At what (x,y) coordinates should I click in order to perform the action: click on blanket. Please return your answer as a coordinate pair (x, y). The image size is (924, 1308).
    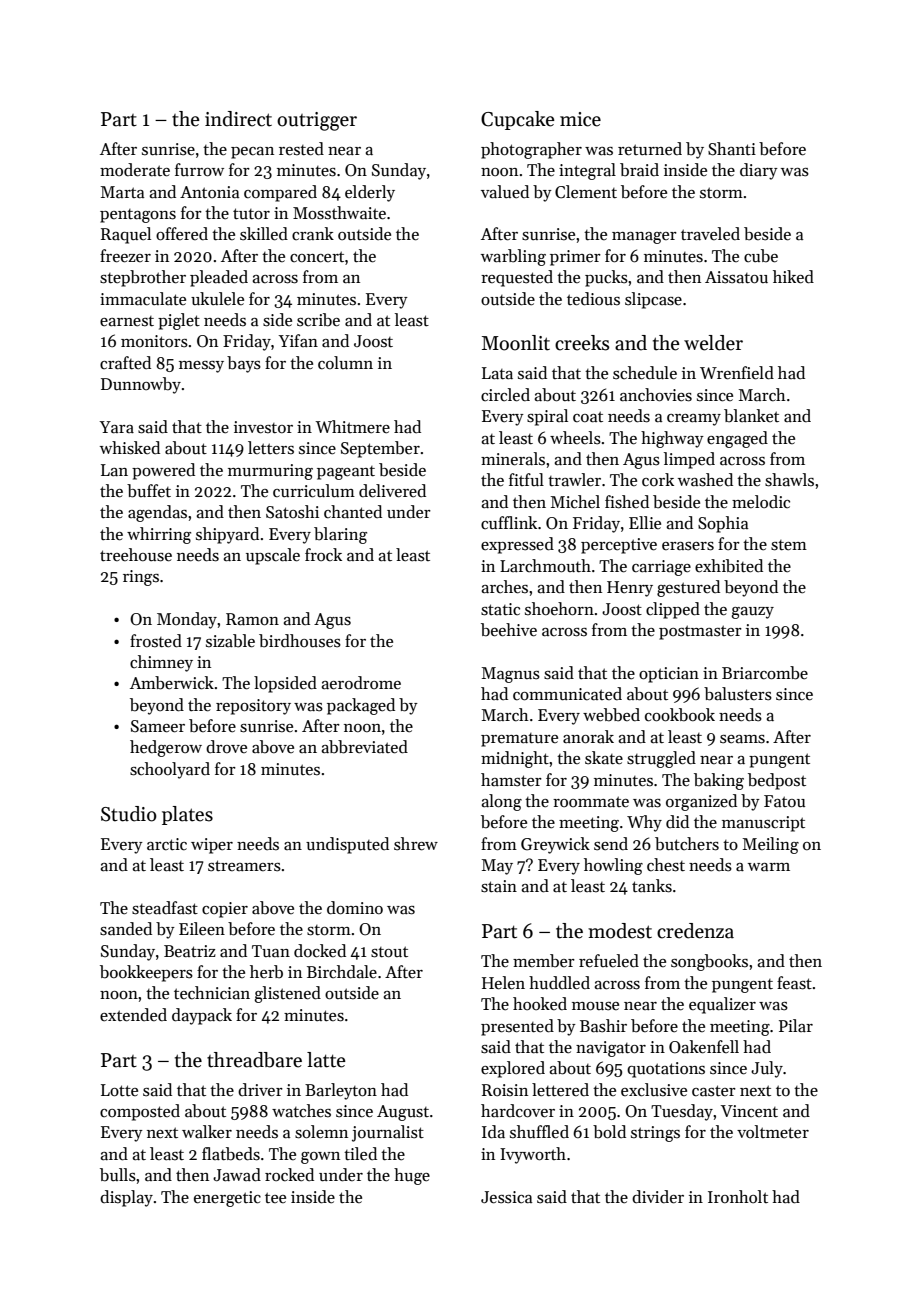
    Looking at the image, I should click on (751, 416).
